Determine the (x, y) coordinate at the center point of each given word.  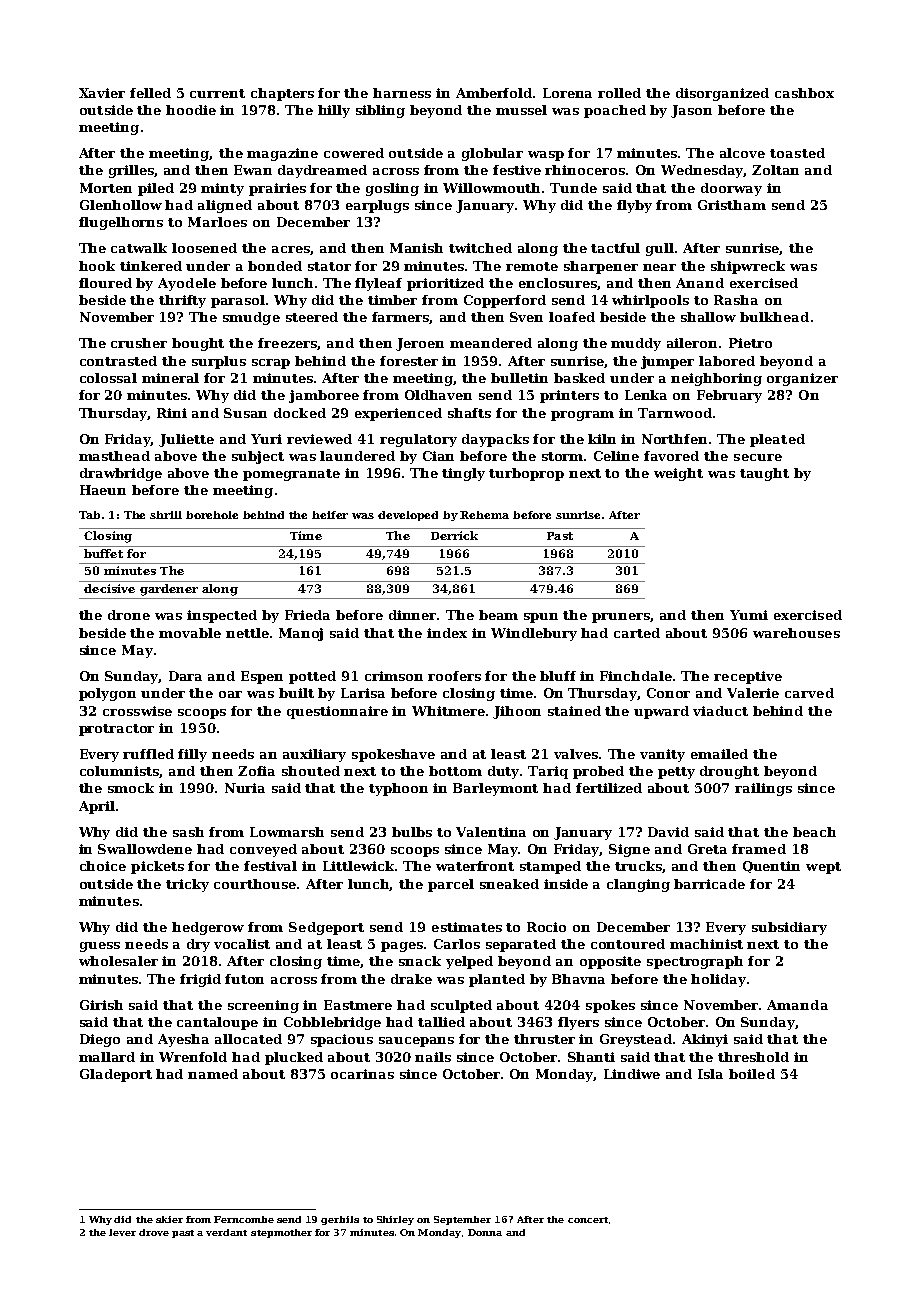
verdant (226, 1232)
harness (402, 93)
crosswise (137, 711)
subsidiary (789, 928)
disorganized (722, 94)
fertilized (609, 788)
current (217, 93)
